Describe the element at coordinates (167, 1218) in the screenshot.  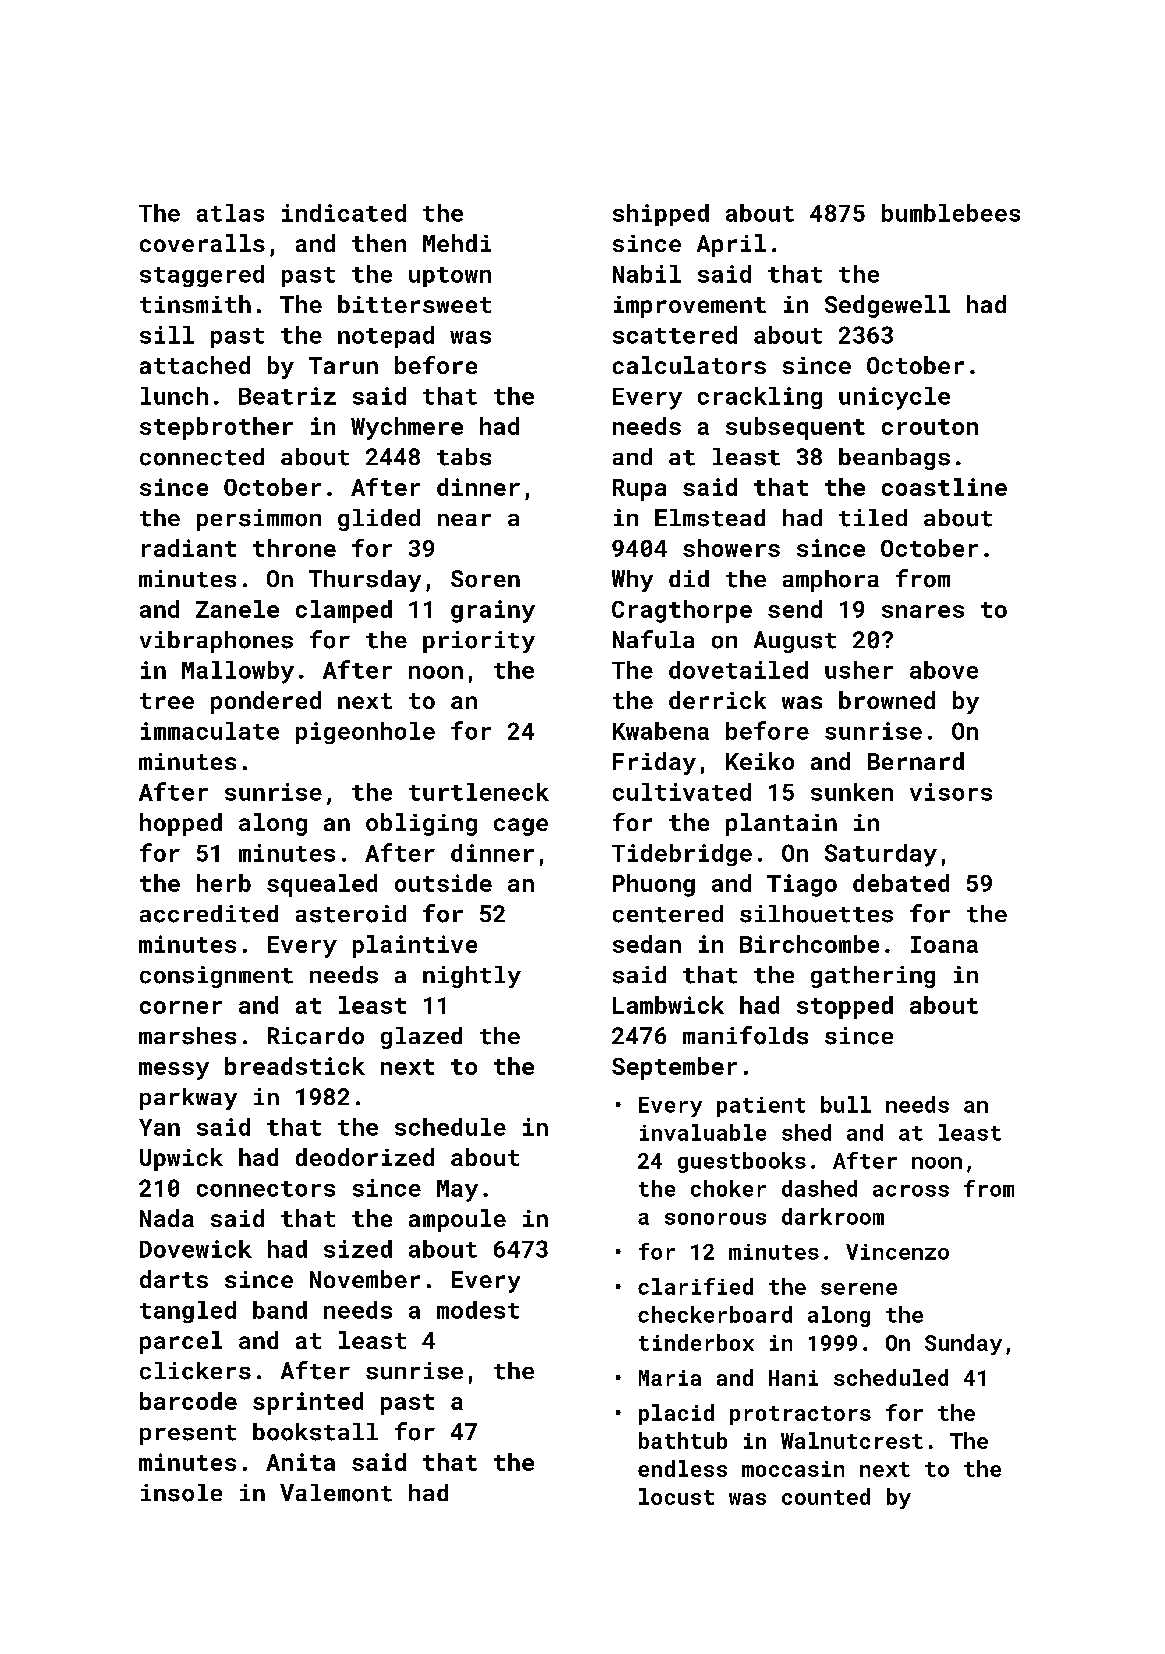
I see `Nada` at that location.
